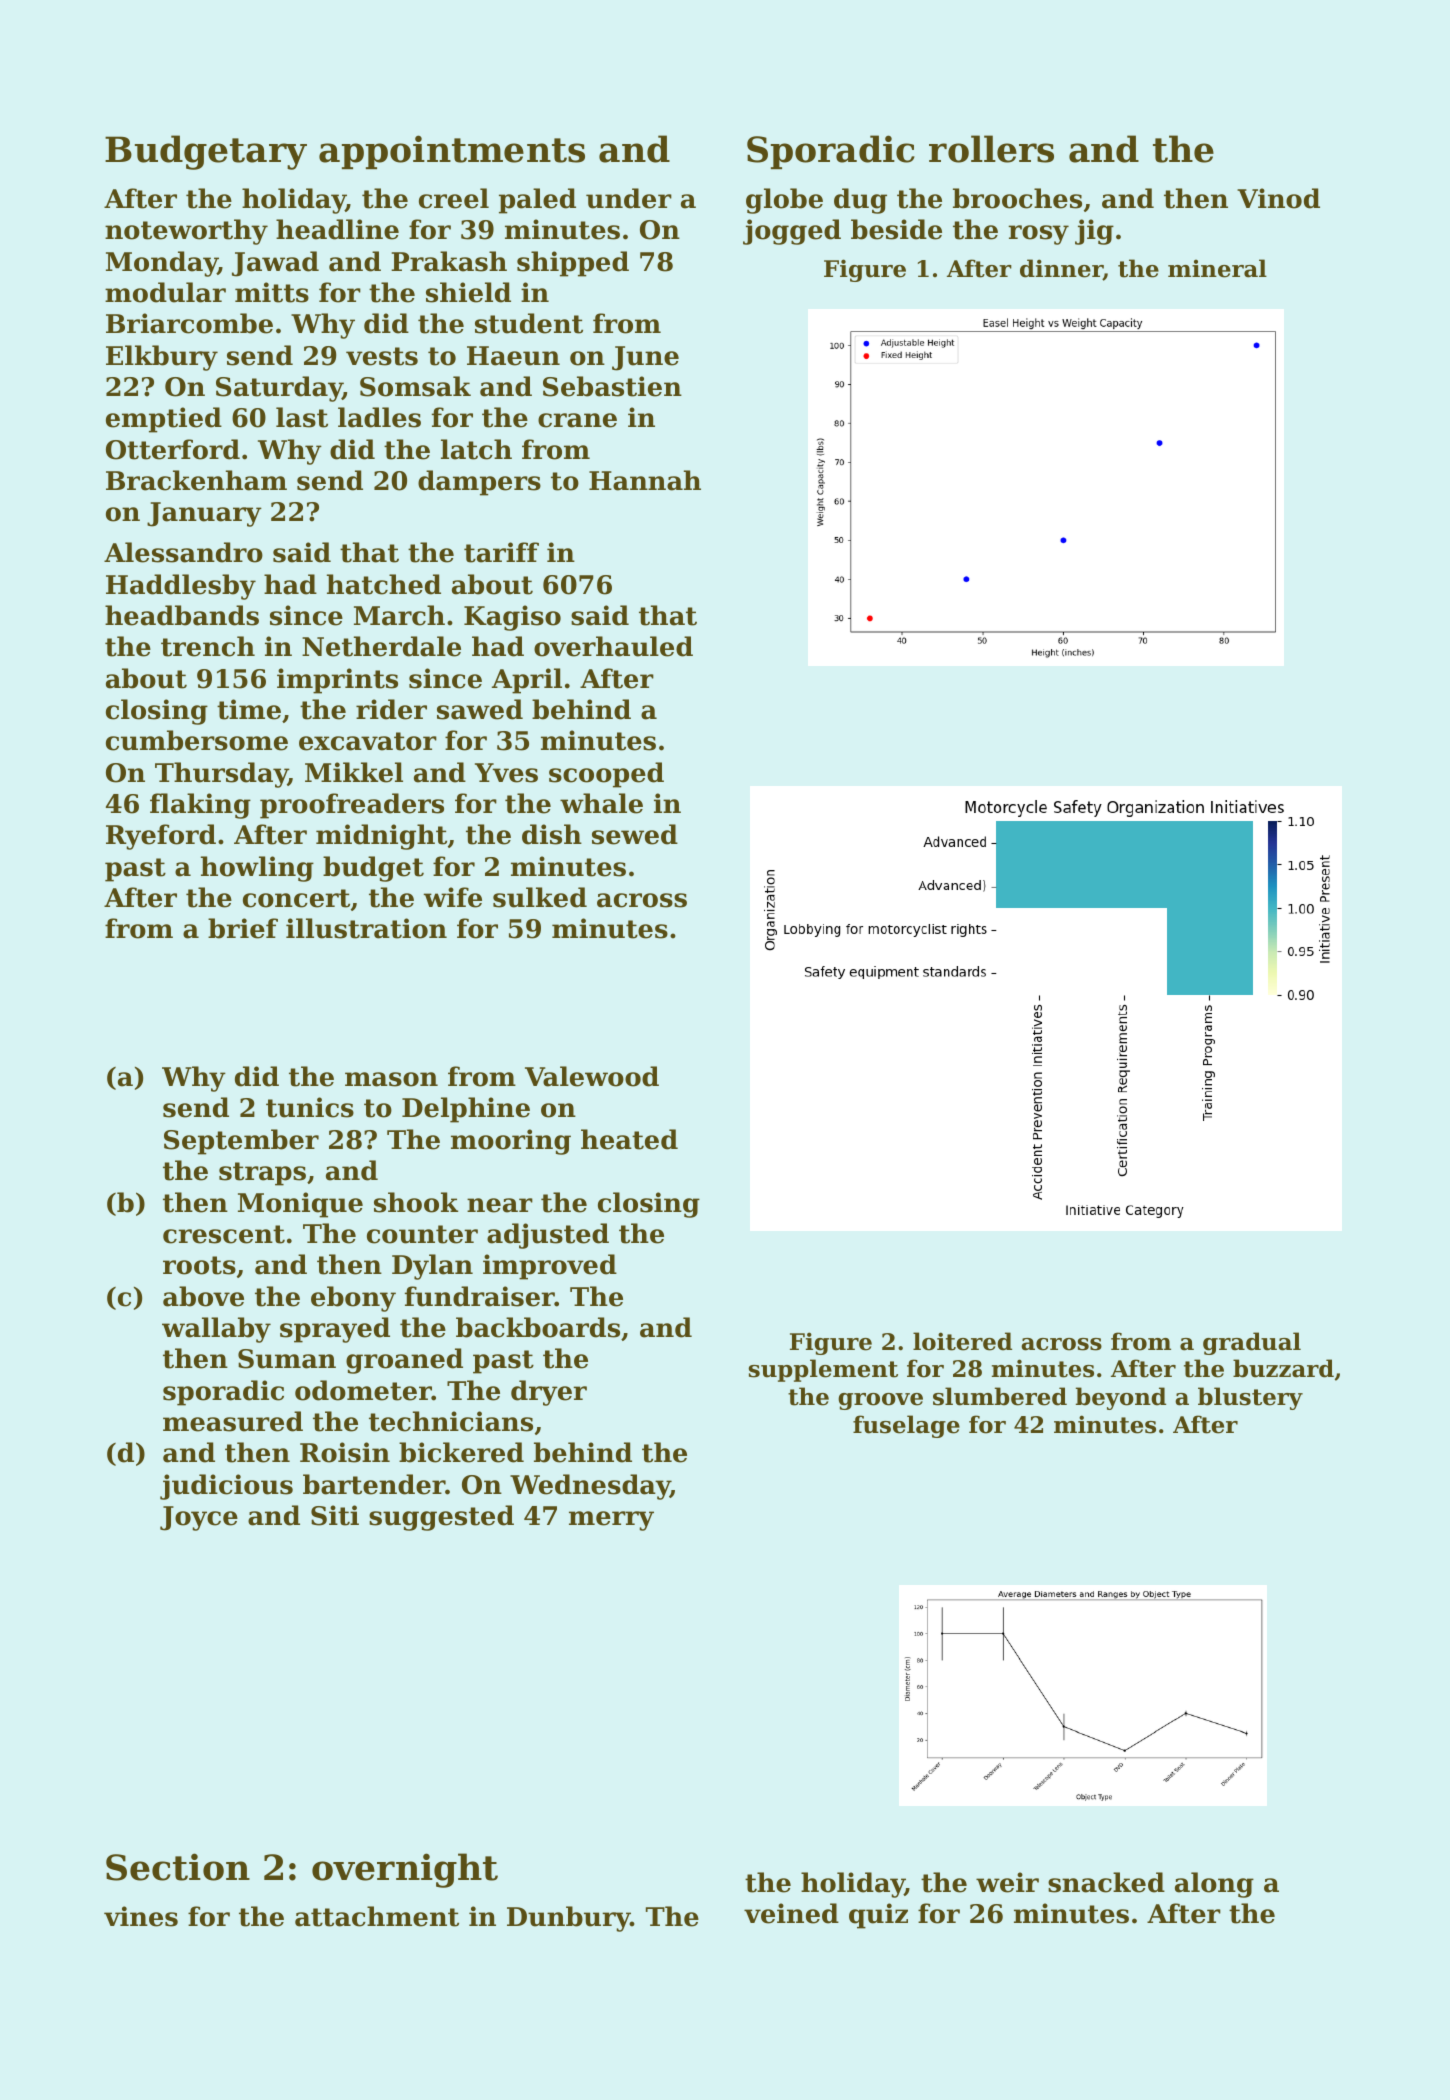 The width and height of the page is (1450, 2100). I want to click on loitered, so click(962, 1341).
